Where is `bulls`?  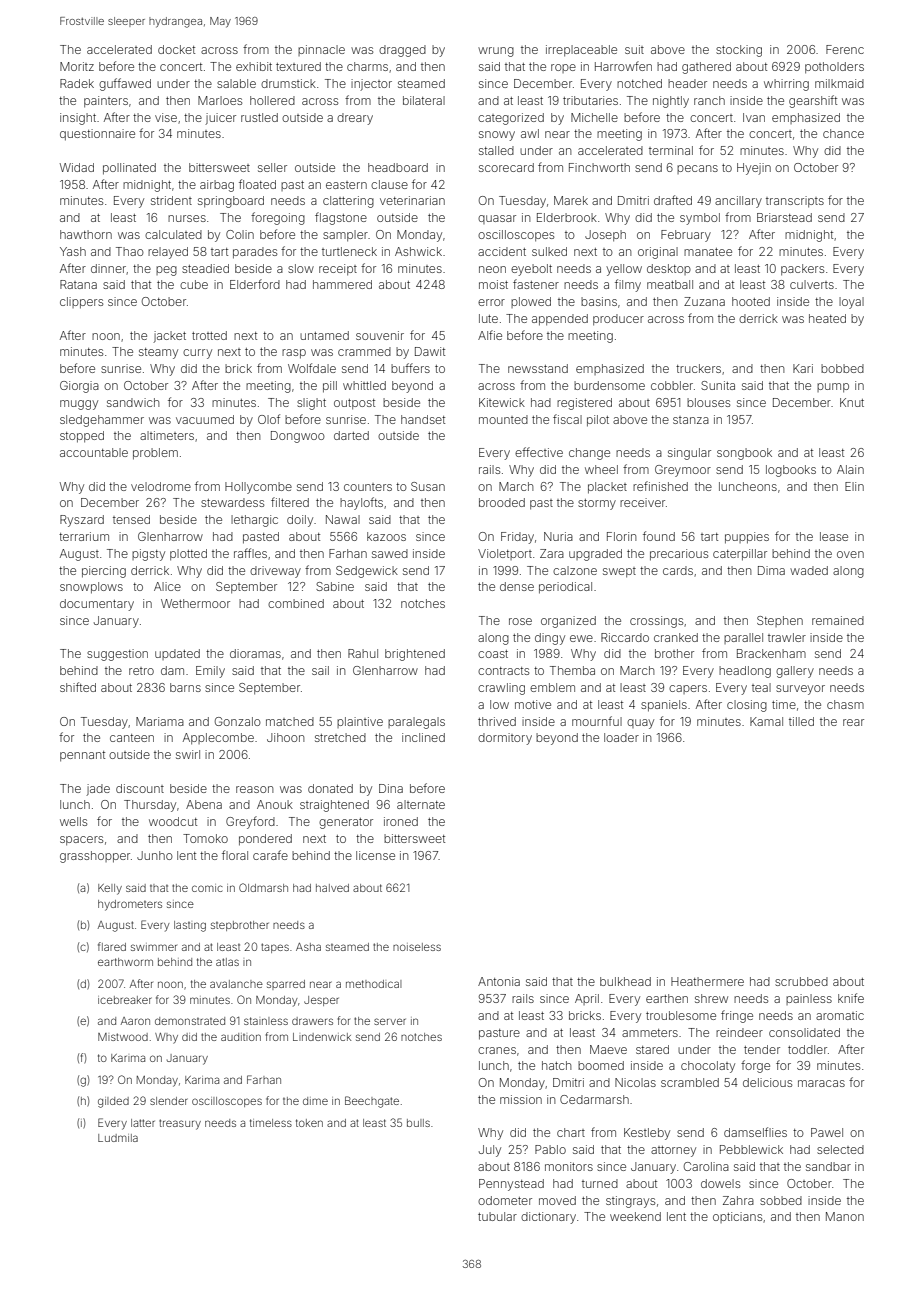
bulls is located at coordinates (418, 1123).
